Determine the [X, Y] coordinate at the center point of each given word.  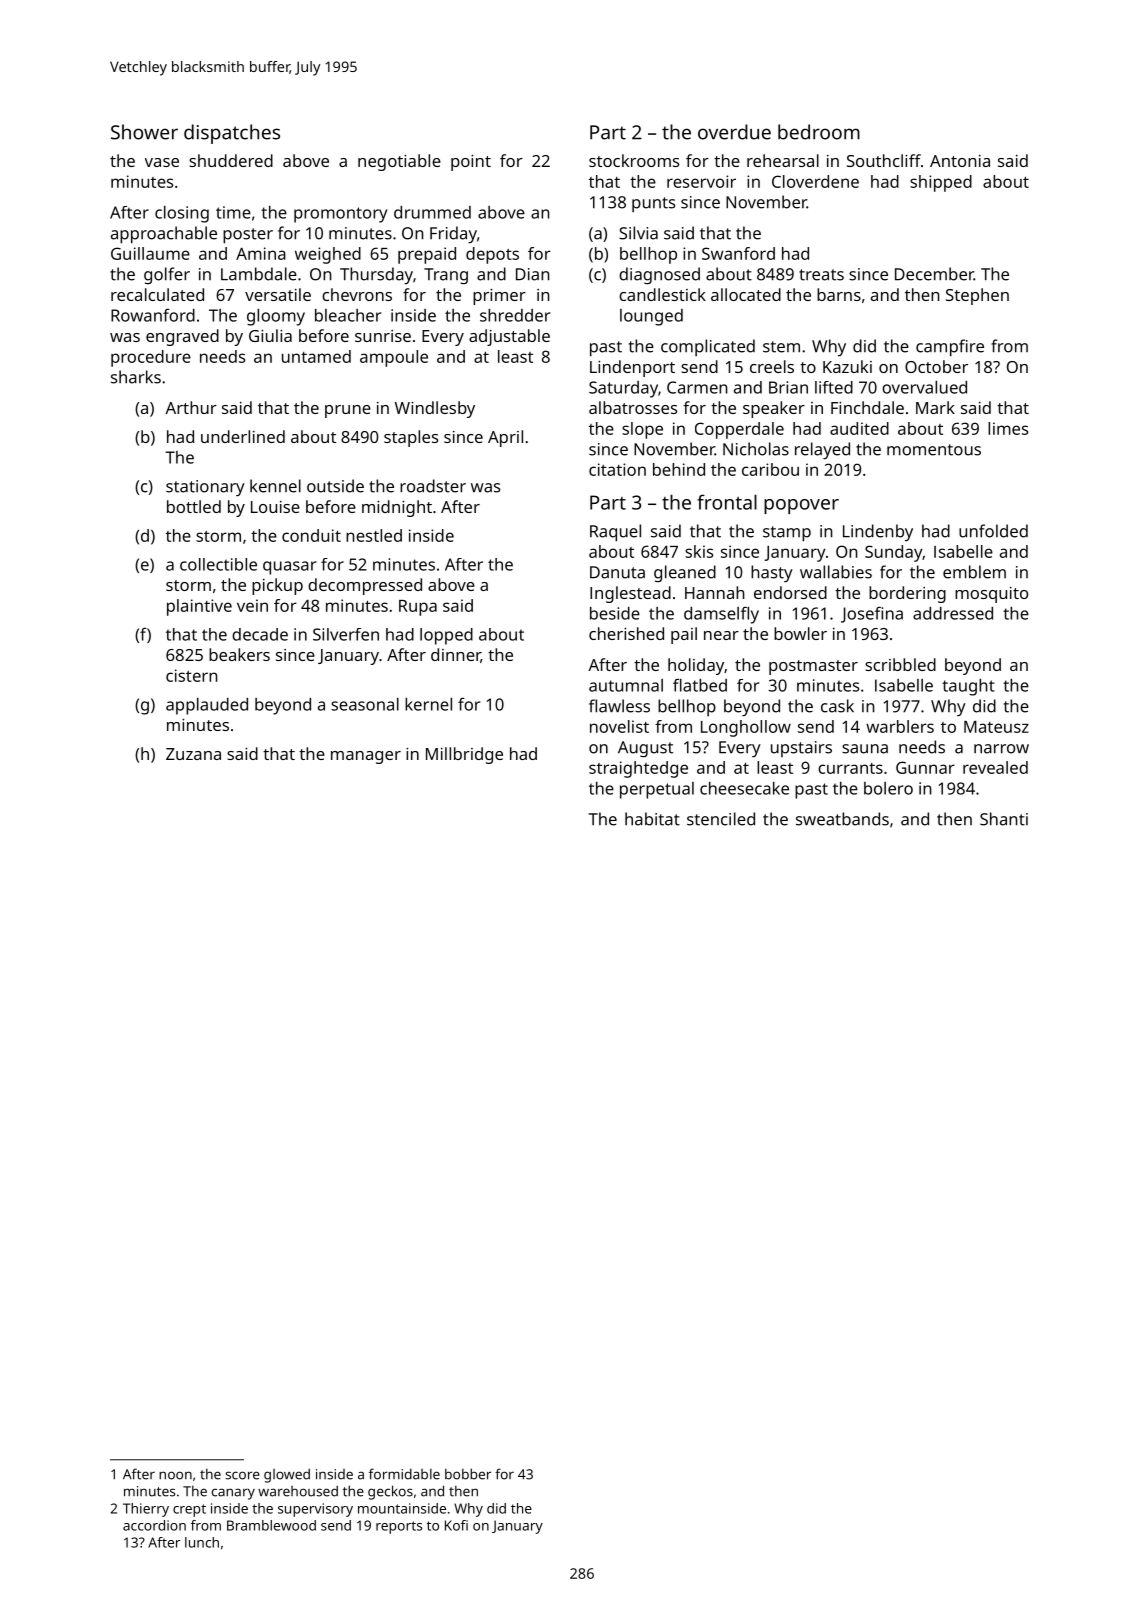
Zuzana [193, 754]
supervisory [315, 1510]
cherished [626, 633]
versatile [278, 294]
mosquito [991, 595]
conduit [311, 535]
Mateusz [996, 727]
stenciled [721, 819]
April [505, 438]
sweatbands [842, 819]
